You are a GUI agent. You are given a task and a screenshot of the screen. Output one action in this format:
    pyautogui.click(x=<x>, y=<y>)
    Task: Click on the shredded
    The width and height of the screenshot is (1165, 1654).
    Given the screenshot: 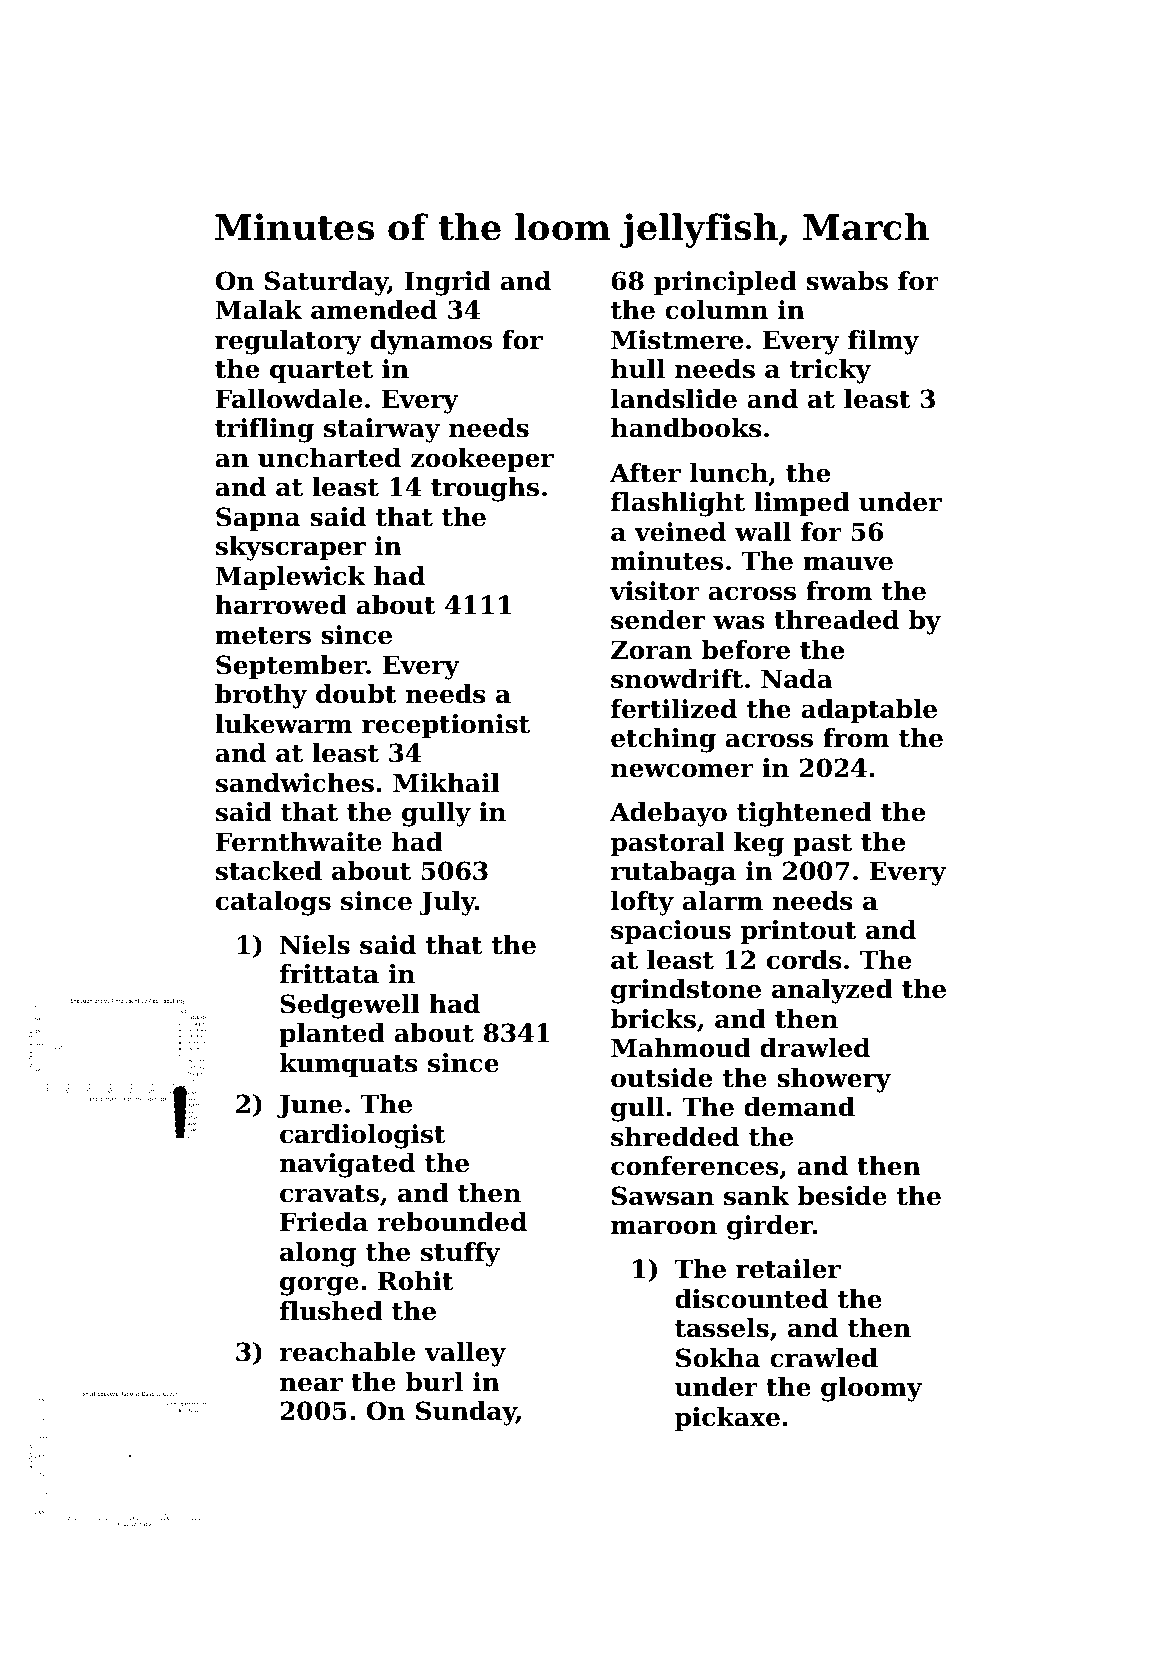 What is the action you would take?
    pyautogui.click(x=675, y=1137)
